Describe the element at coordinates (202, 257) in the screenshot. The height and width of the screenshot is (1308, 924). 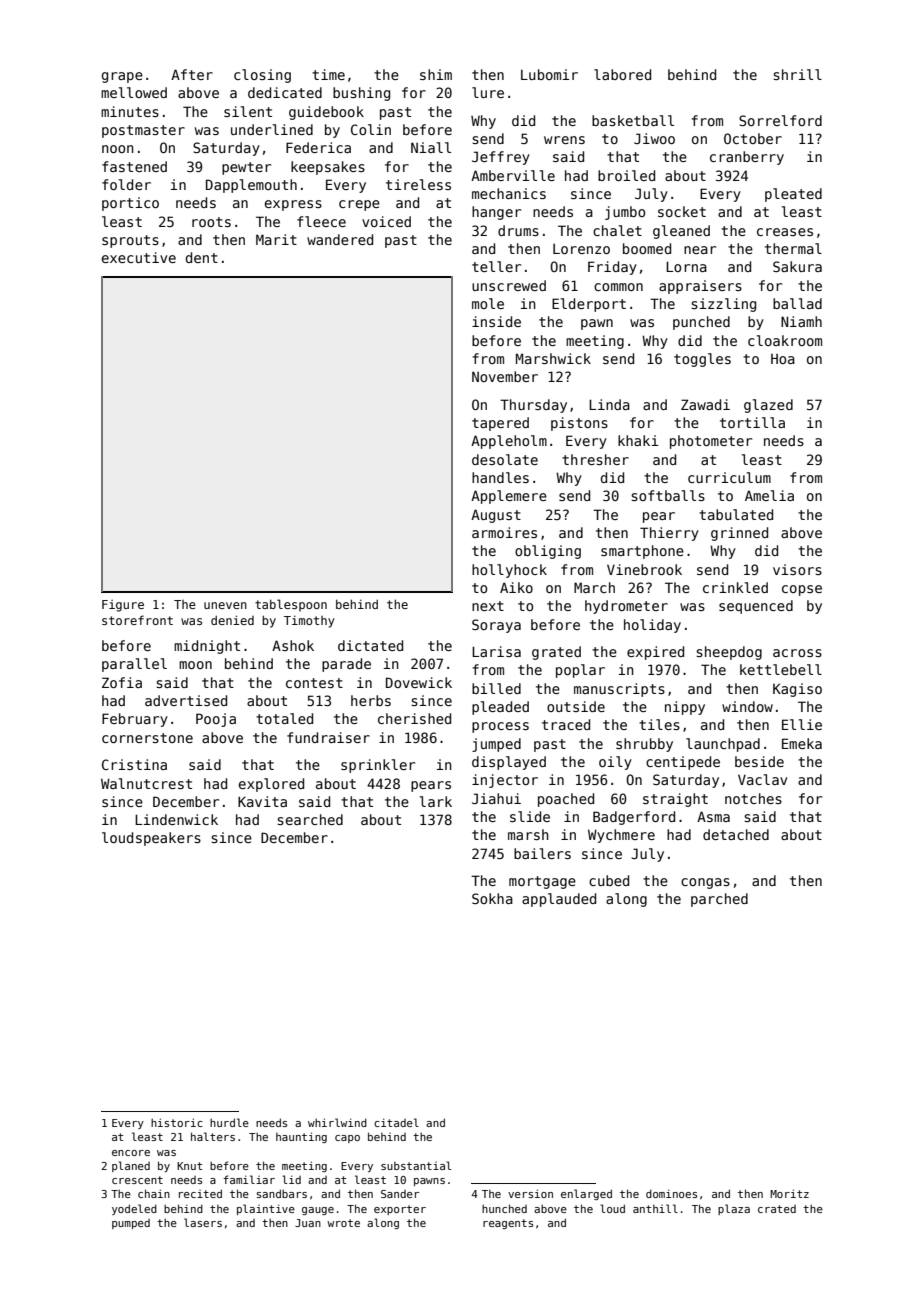
I see `dent` at that location.
